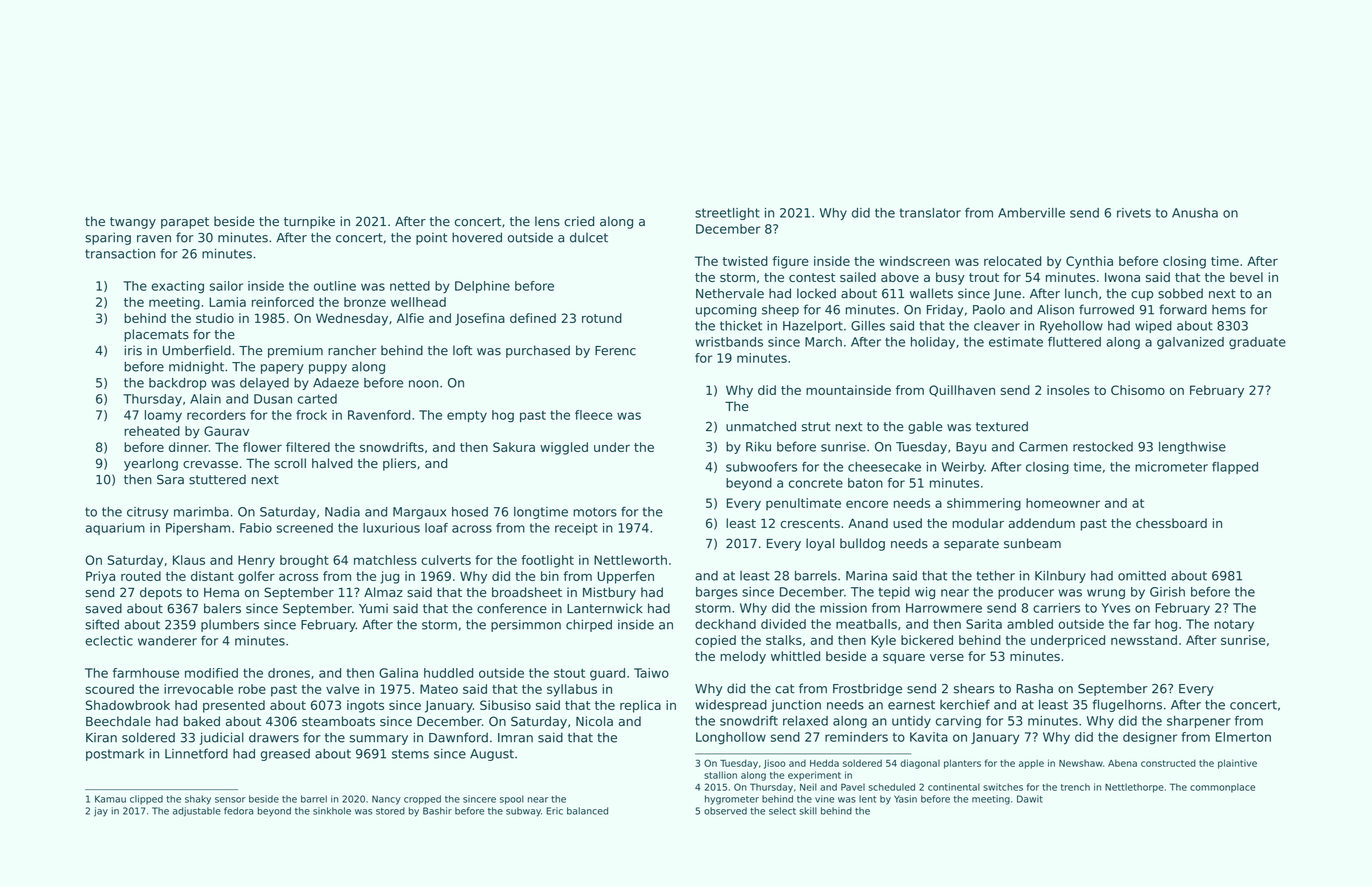  What do you see at coordinates (547, 221) in the page?
I see `lens` at bounding box center [547, 221].
